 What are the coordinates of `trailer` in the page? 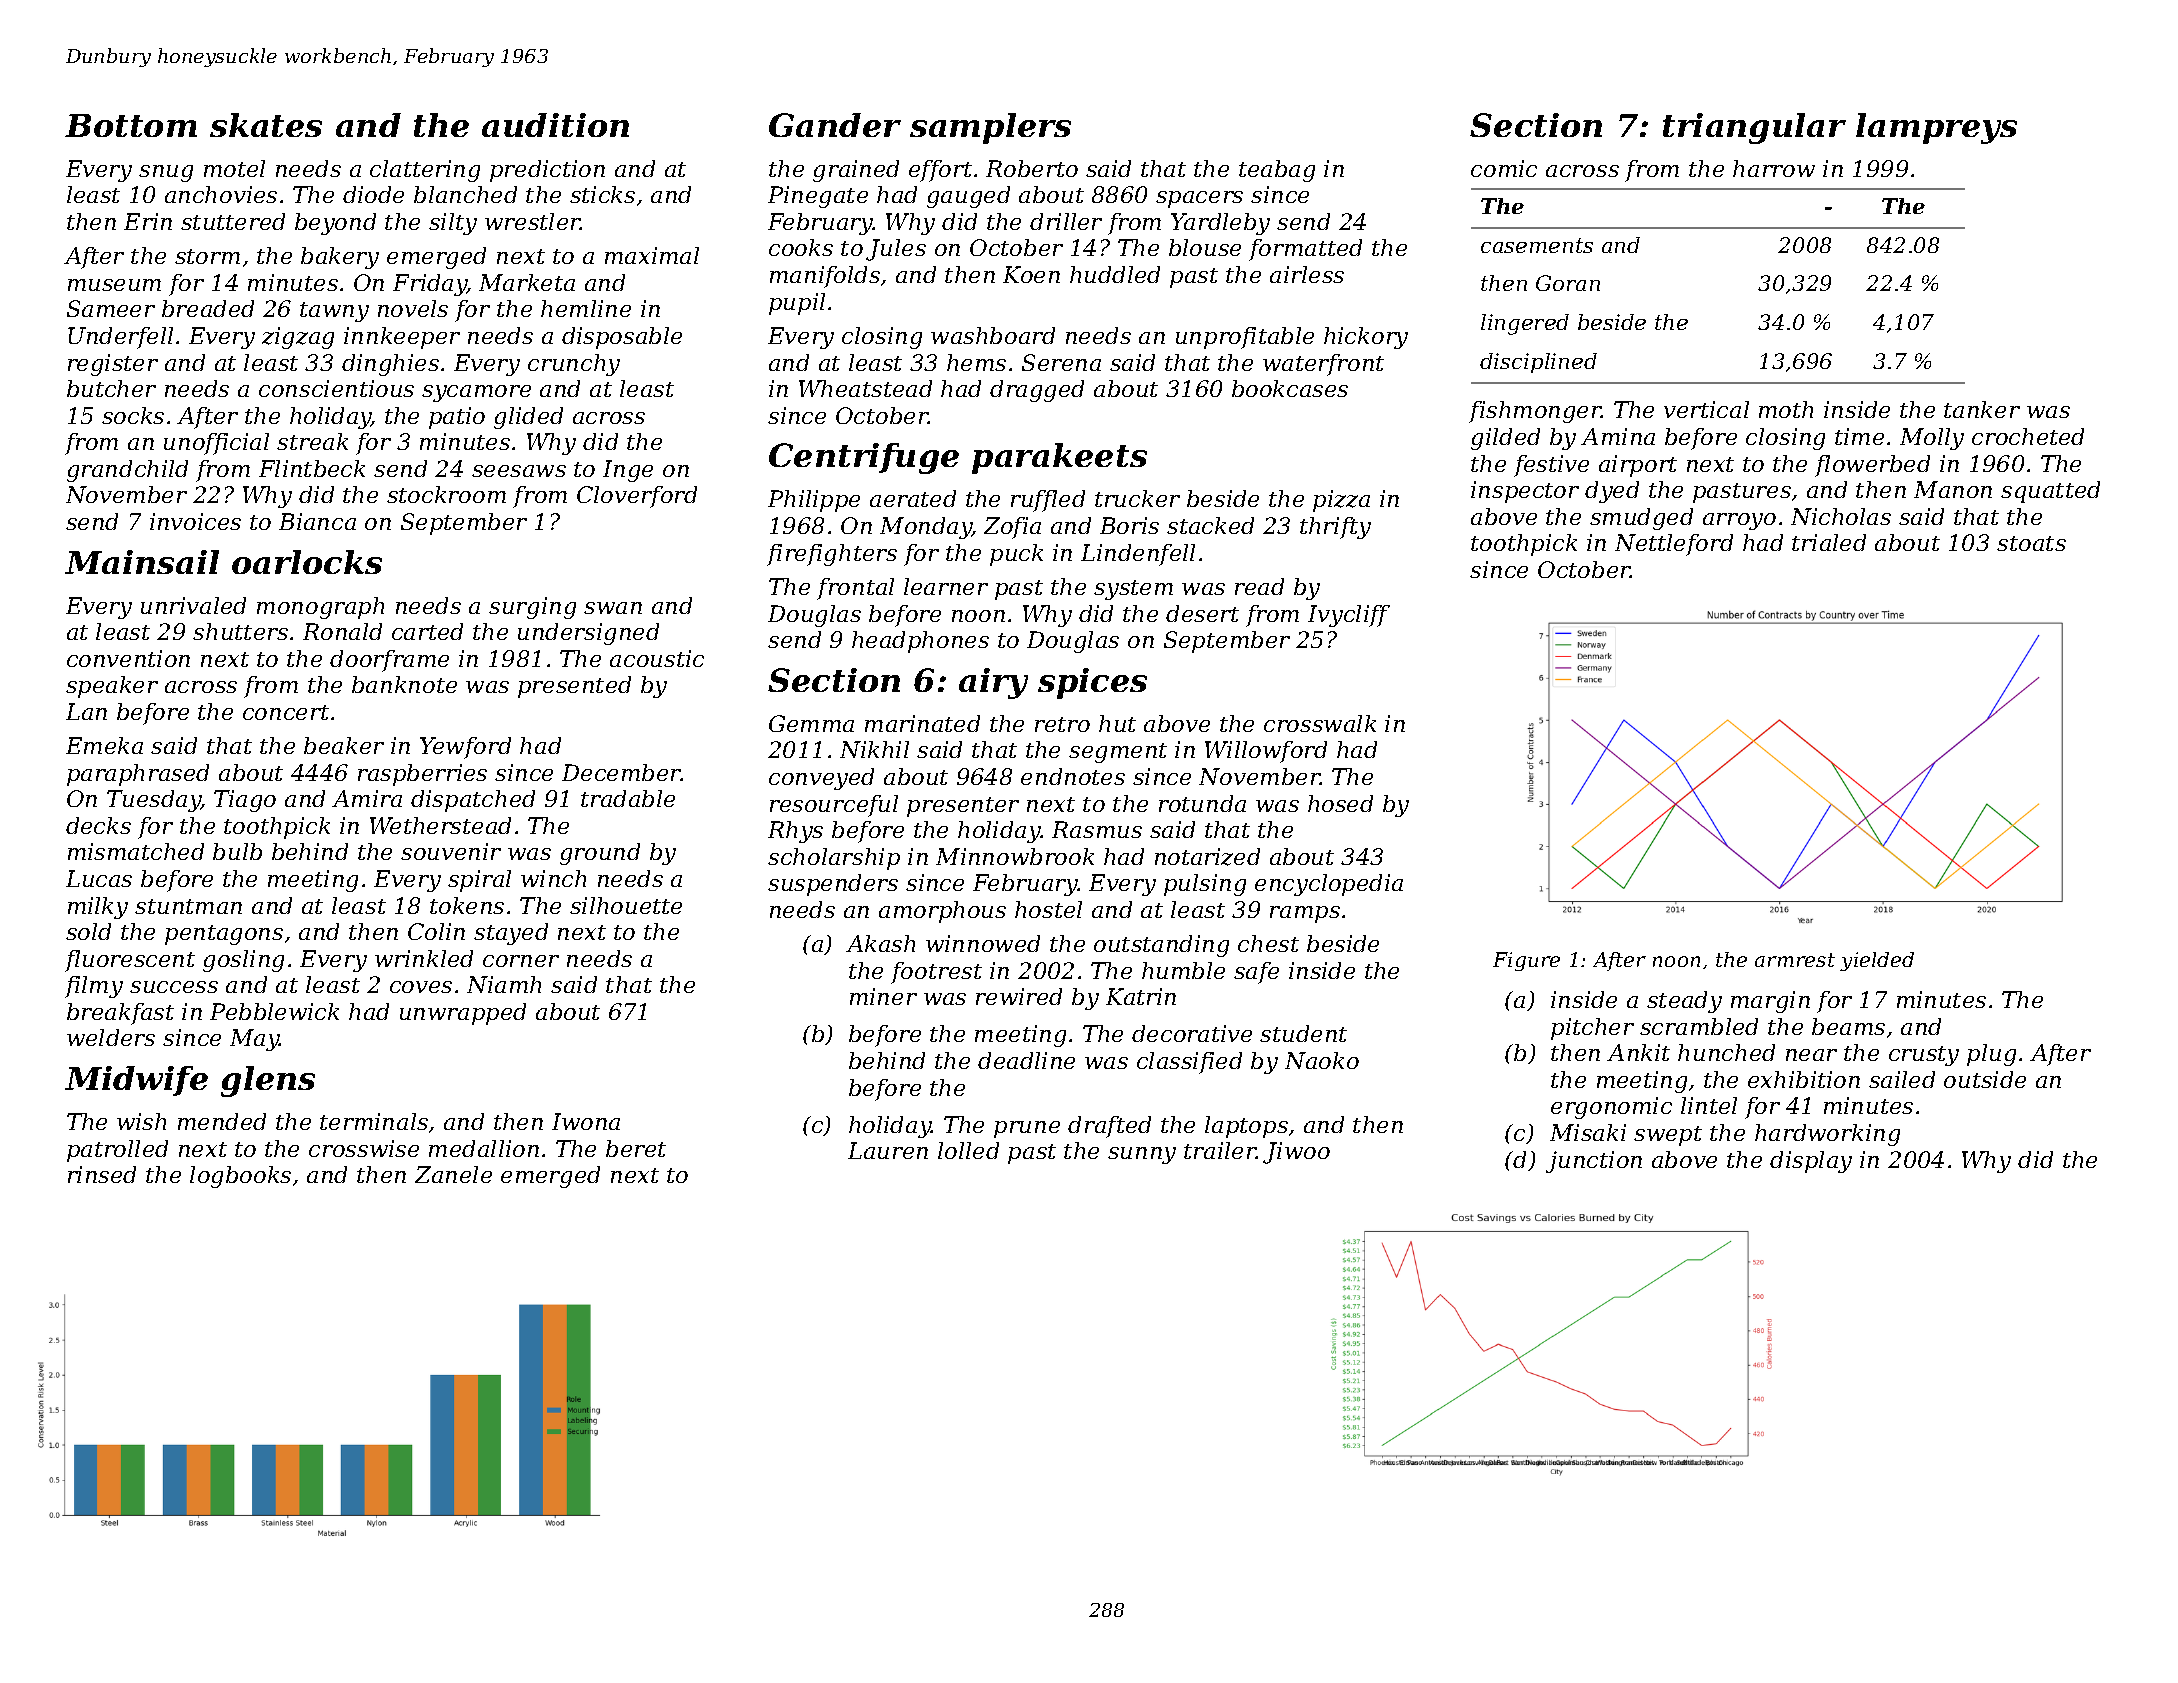 It's located at (1220, 1150).
